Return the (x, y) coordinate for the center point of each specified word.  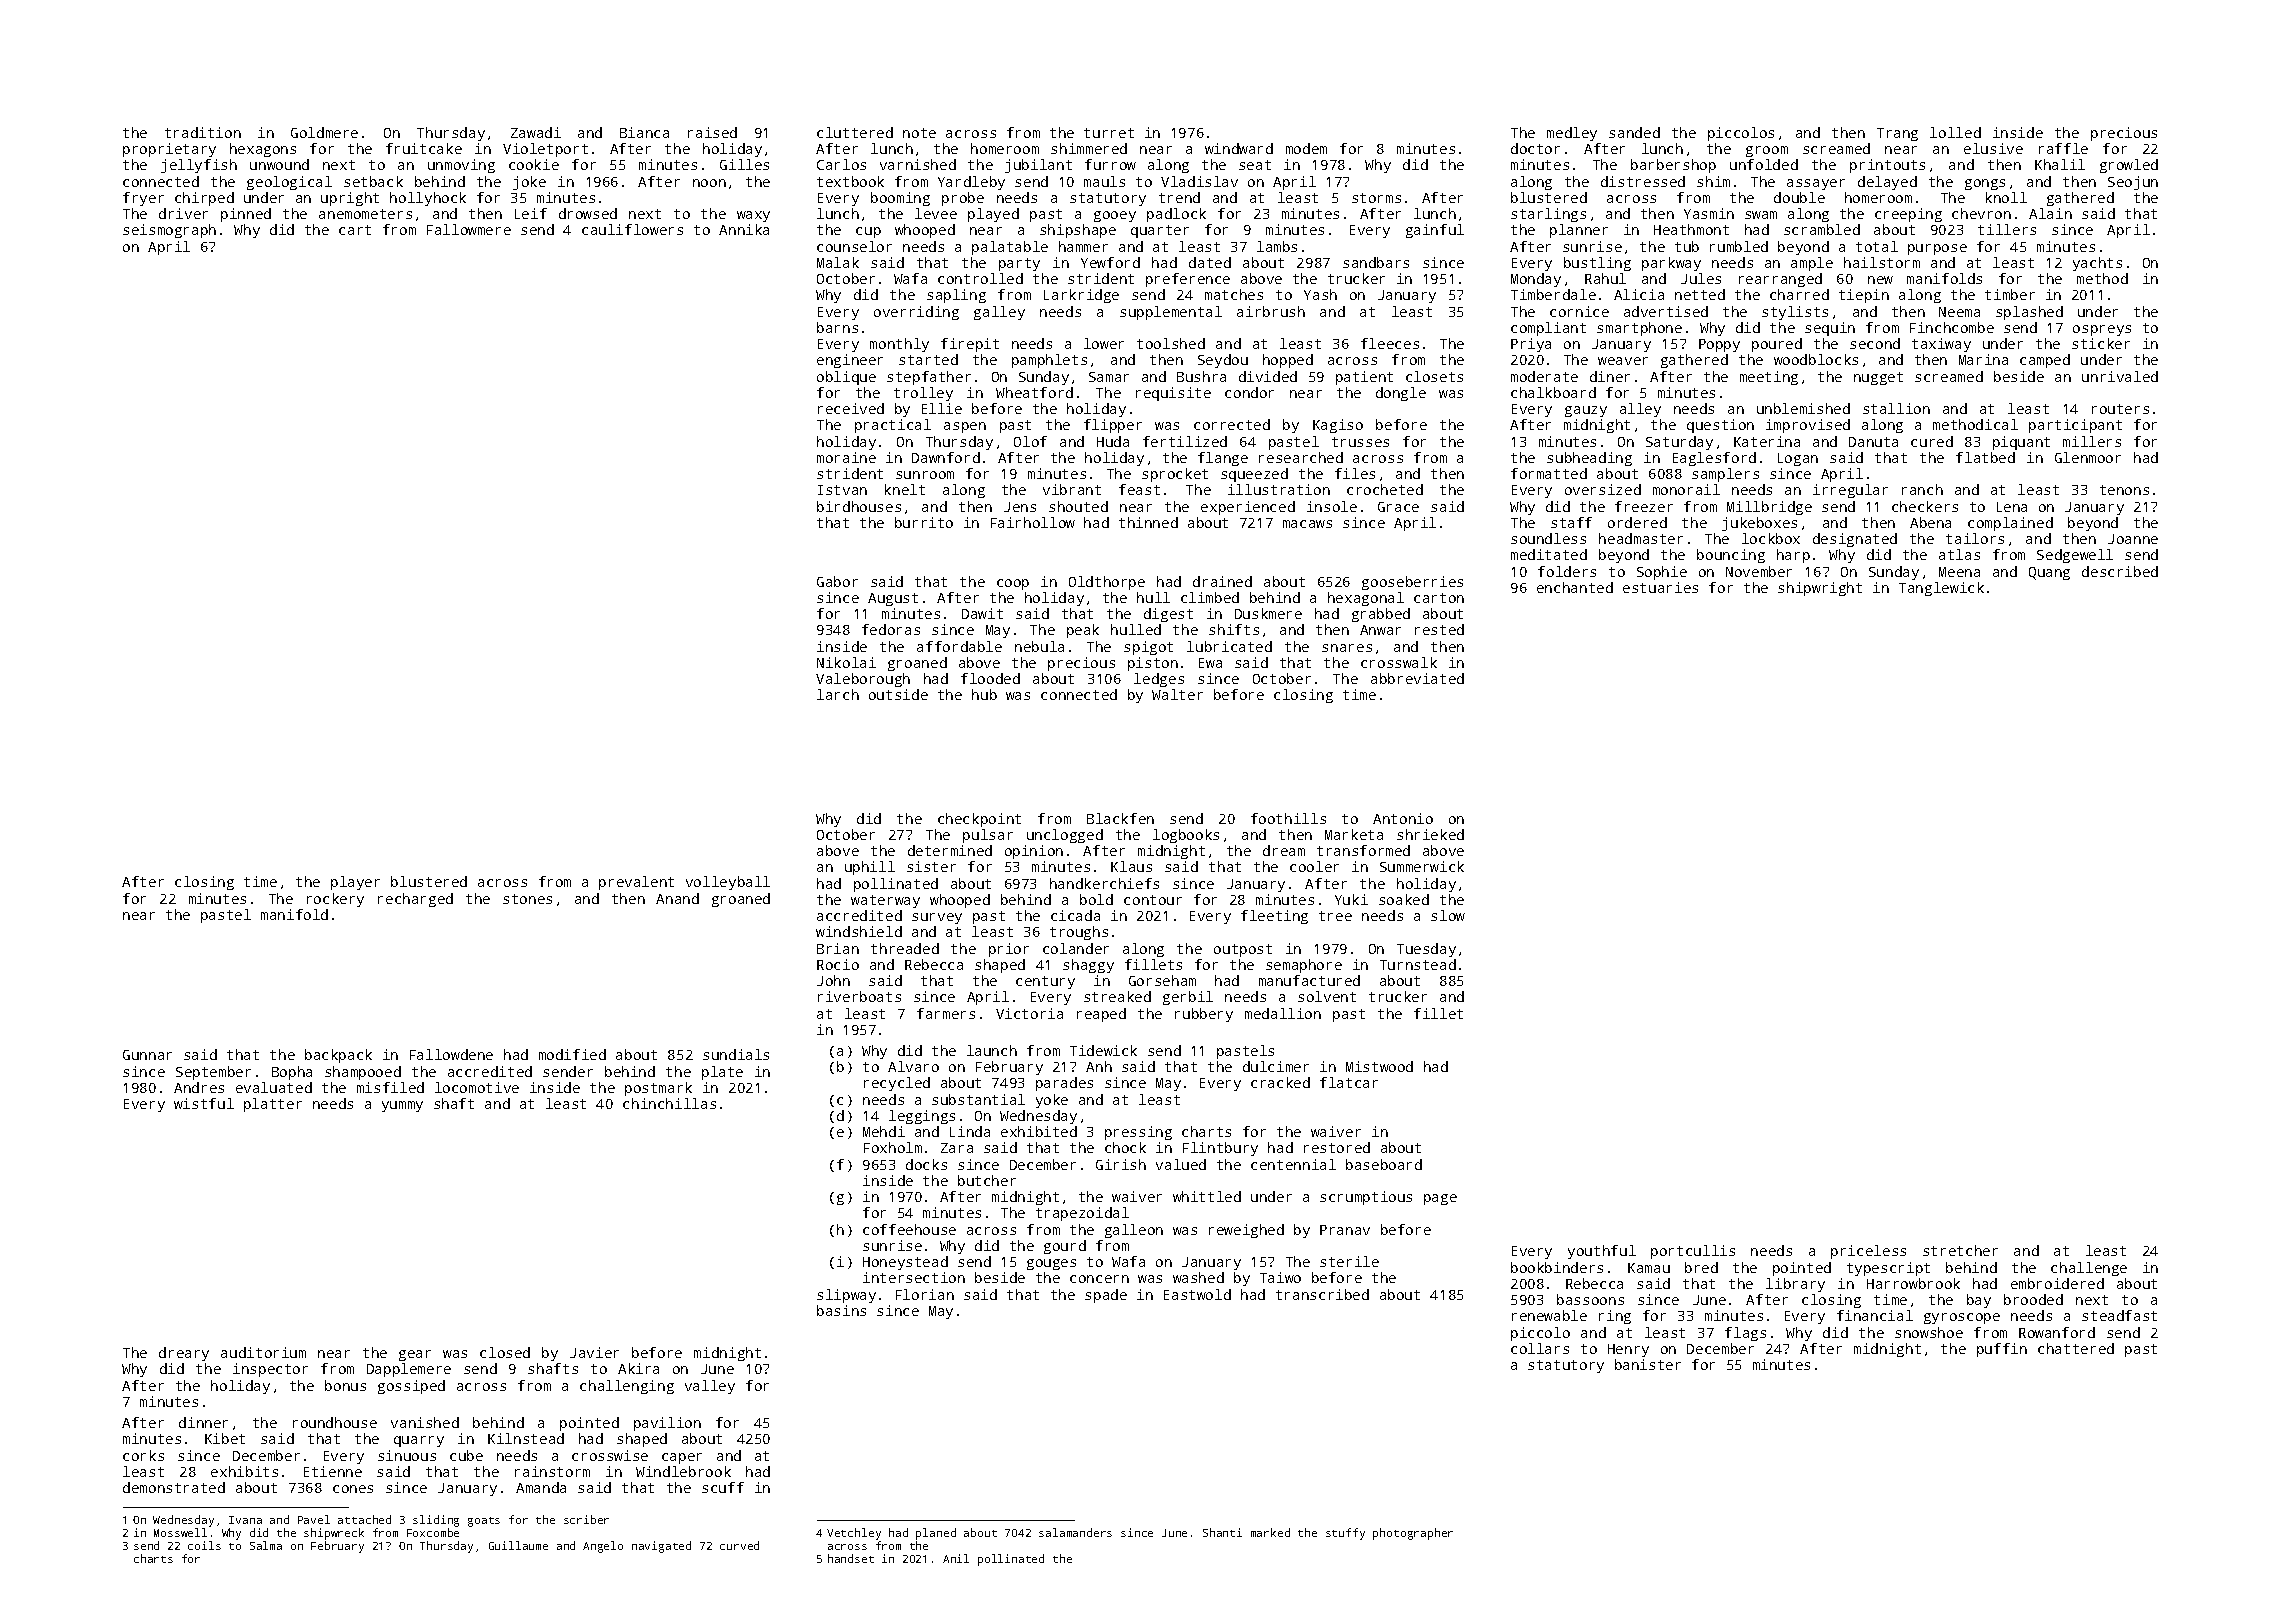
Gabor (837, 581)
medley (1572, 134)
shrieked (1430, 834)
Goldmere (324, 132)
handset (851, 1558)
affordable (959, 646)
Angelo (603, 1547)
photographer (1413, 1534)
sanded (1634, 132)
